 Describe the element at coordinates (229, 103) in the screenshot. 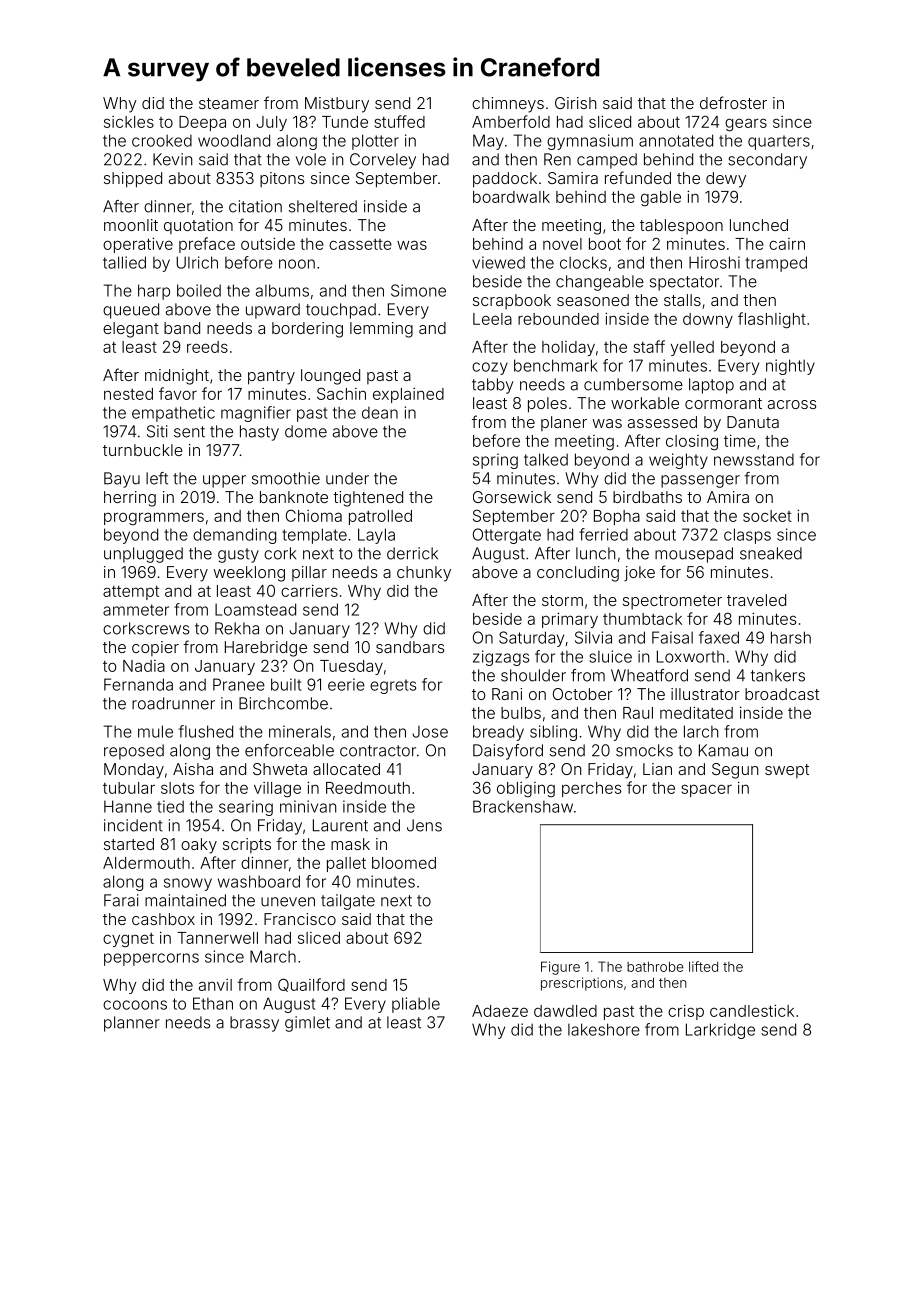

I see `steamer` at that location.
